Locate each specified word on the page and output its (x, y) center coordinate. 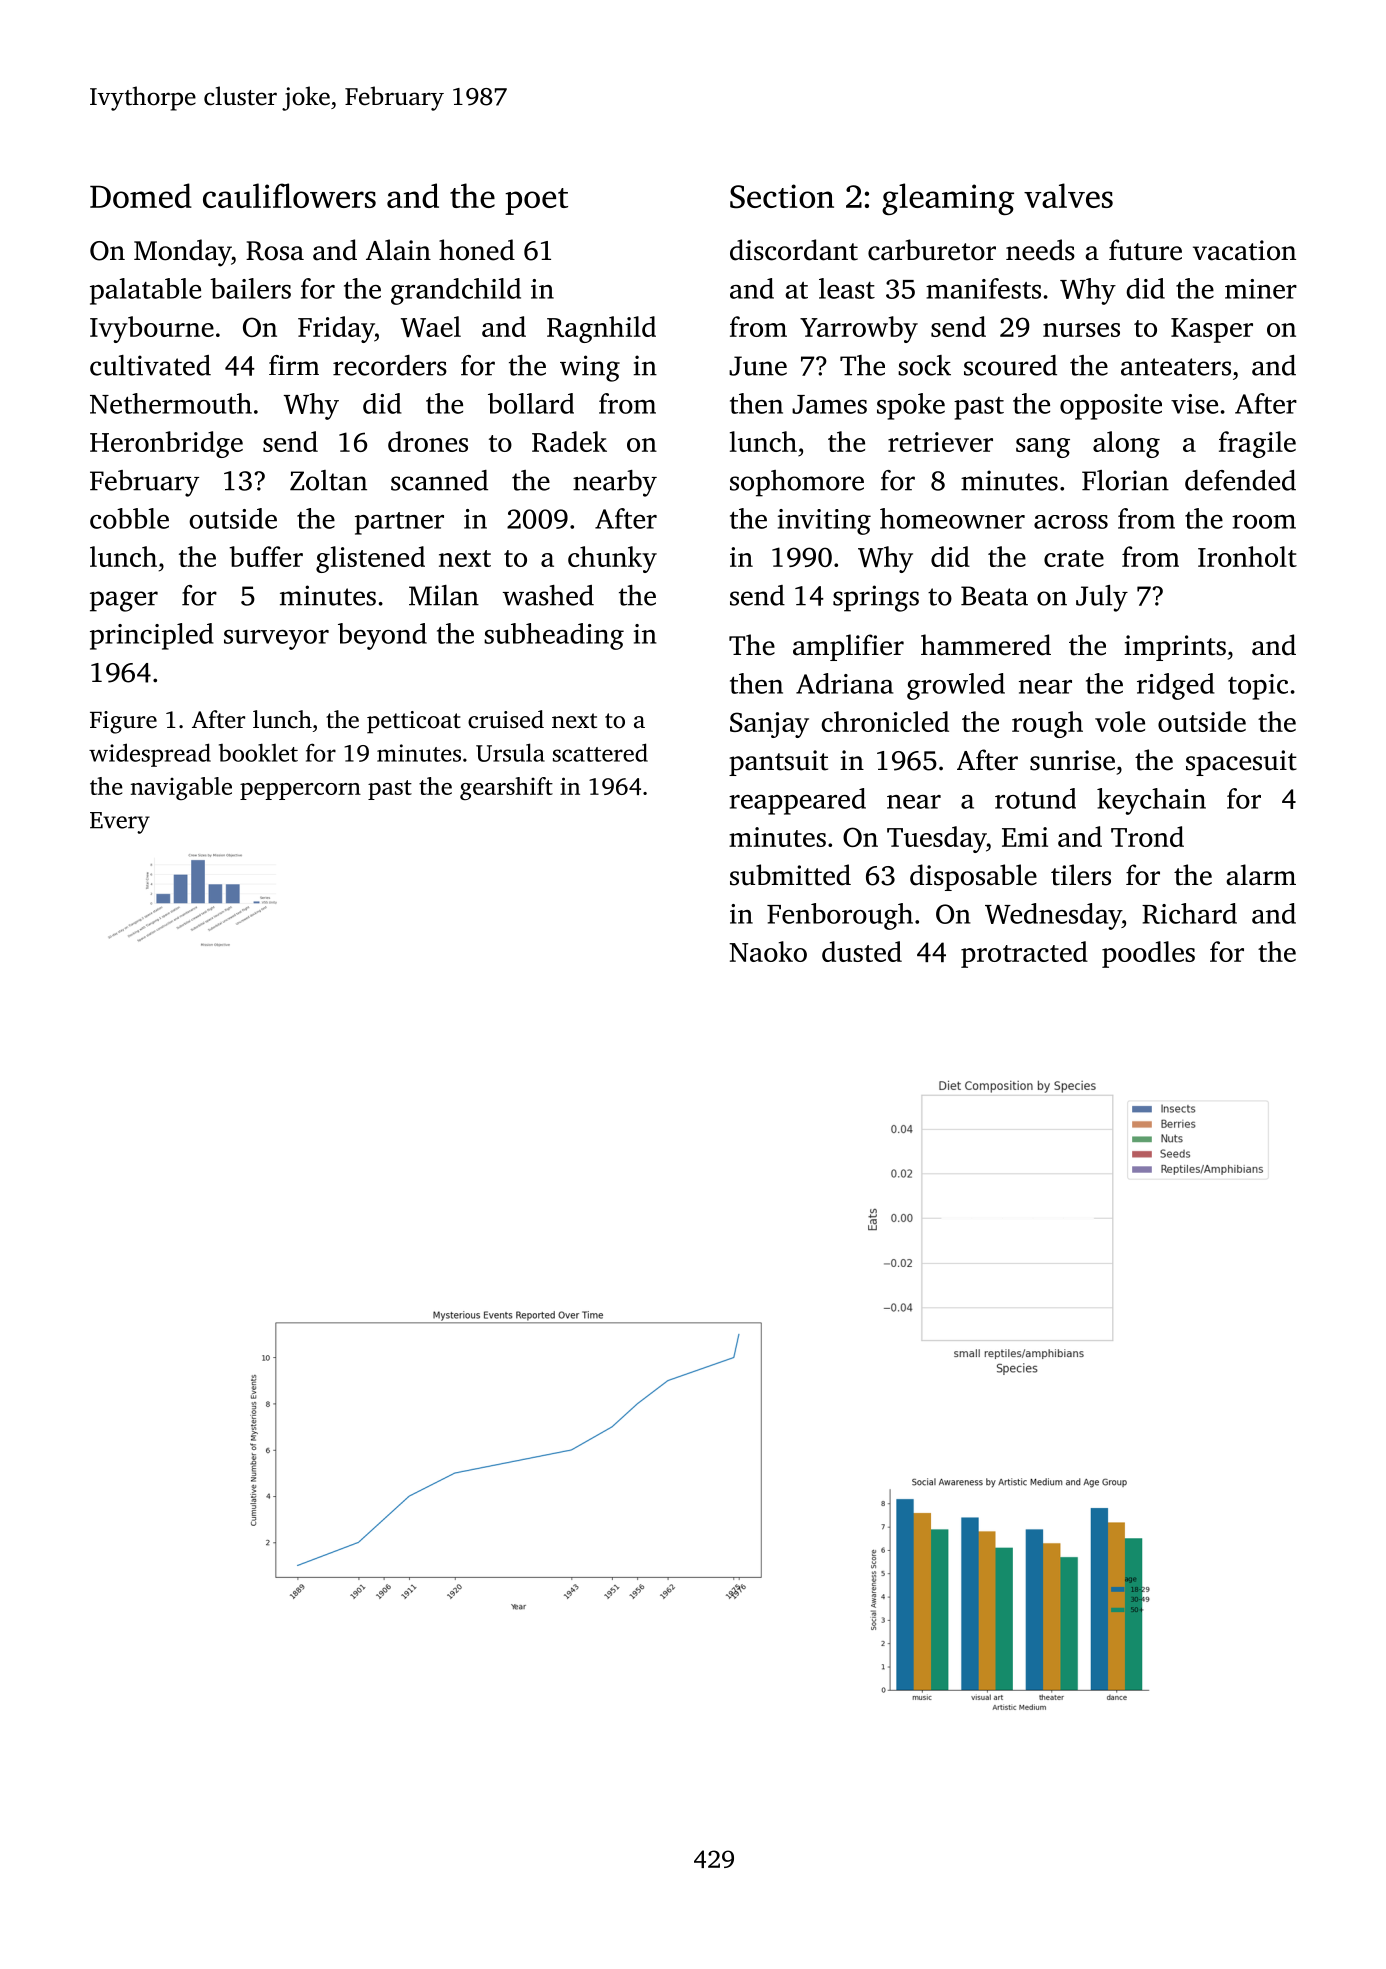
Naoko (768, 951)
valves (1068, 195)
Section (782, 196)
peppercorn (300, 791)
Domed (141, 195)
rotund (1035, 798)
